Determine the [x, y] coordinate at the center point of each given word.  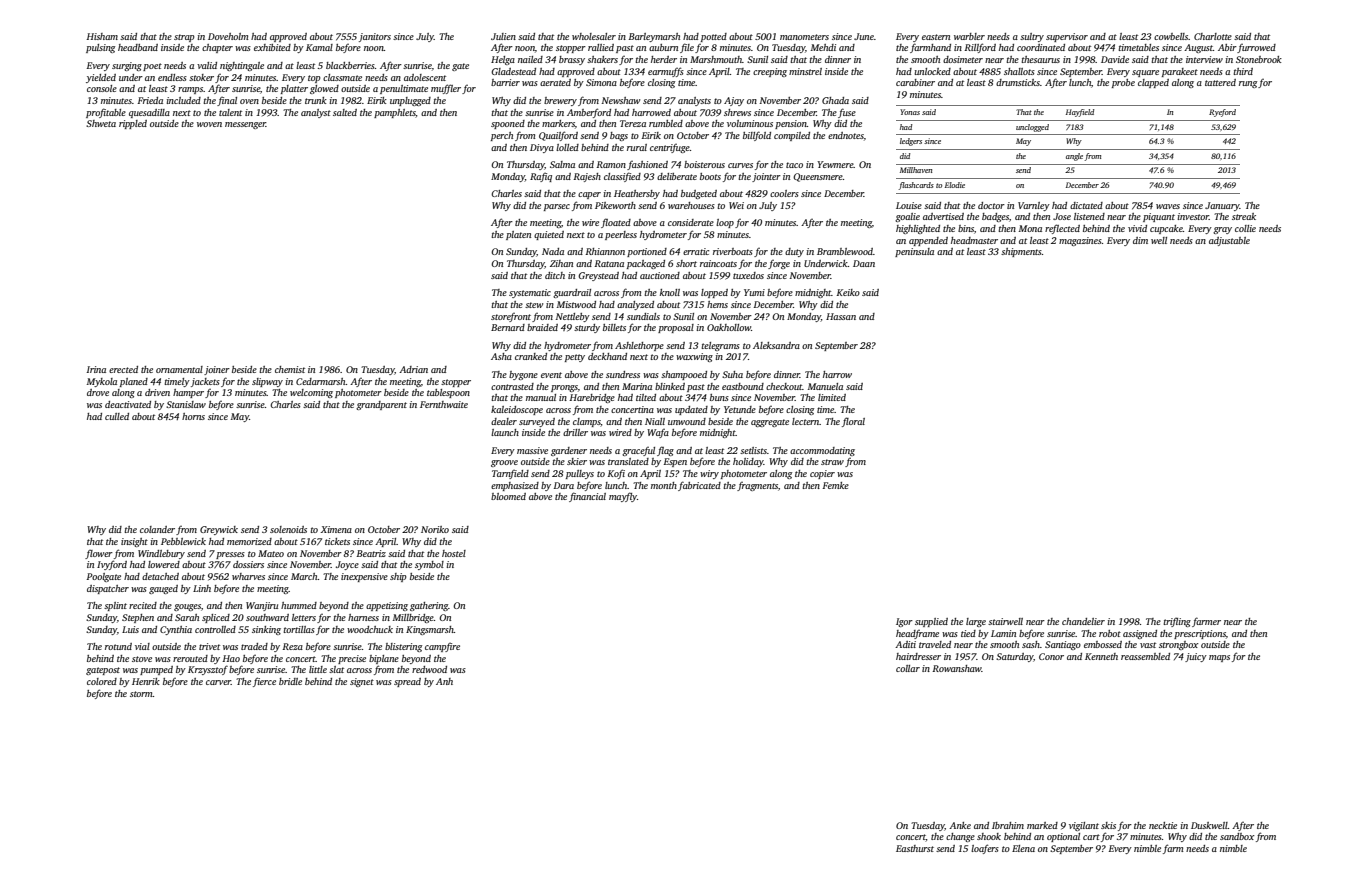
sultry [1032, 37]
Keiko [848, 292]
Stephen [138, 618]
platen [518, 235]
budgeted [699, 194]
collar [908, 668]
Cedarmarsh [321, 381]
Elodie [955, 185]
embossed [1103, 644]
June [864, 36]
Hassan [841, 316]
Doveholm [228, 36]
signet [362, 682]
